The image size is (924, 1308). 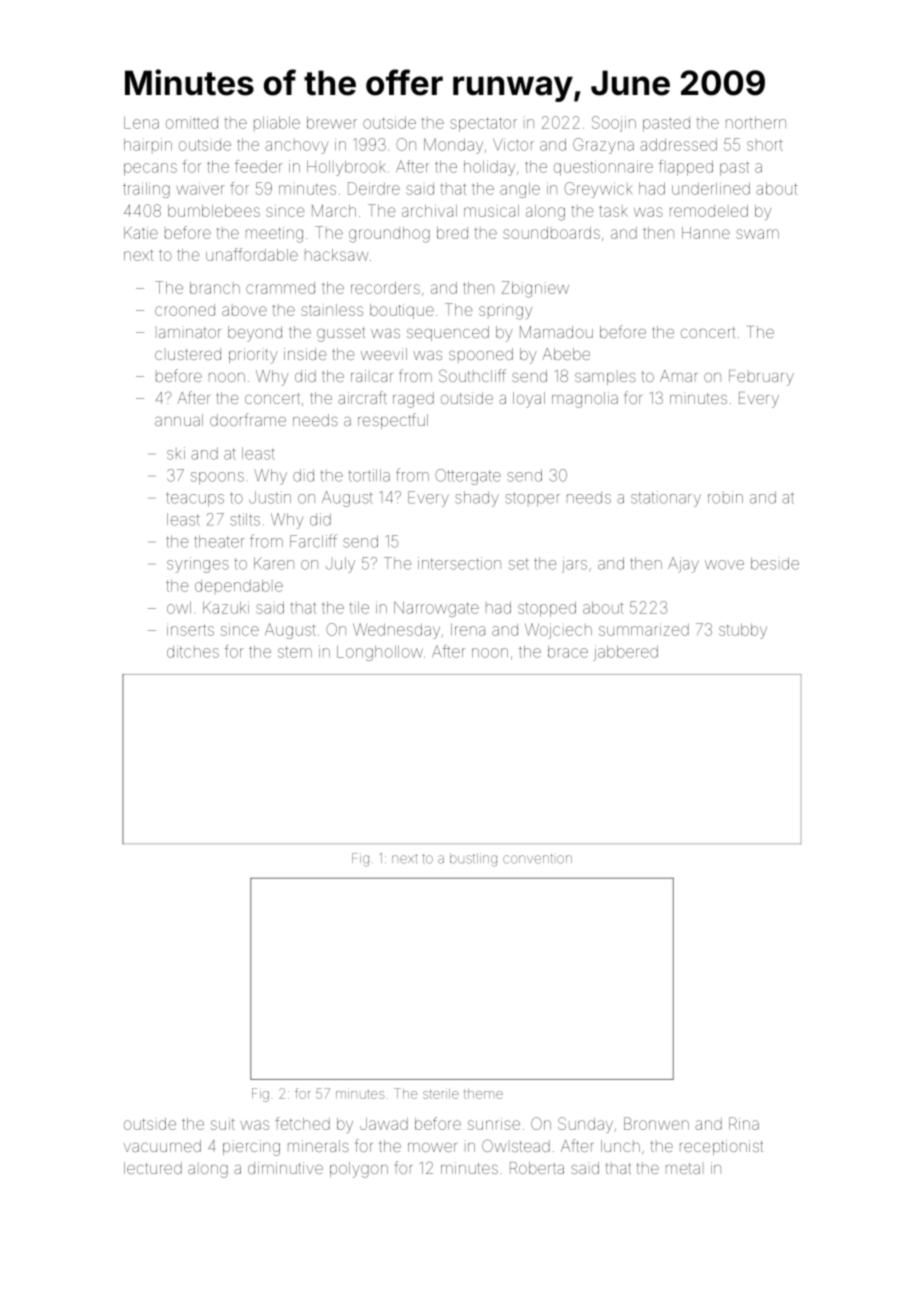 I want to click on meeting, so click(x=274, y=235).
